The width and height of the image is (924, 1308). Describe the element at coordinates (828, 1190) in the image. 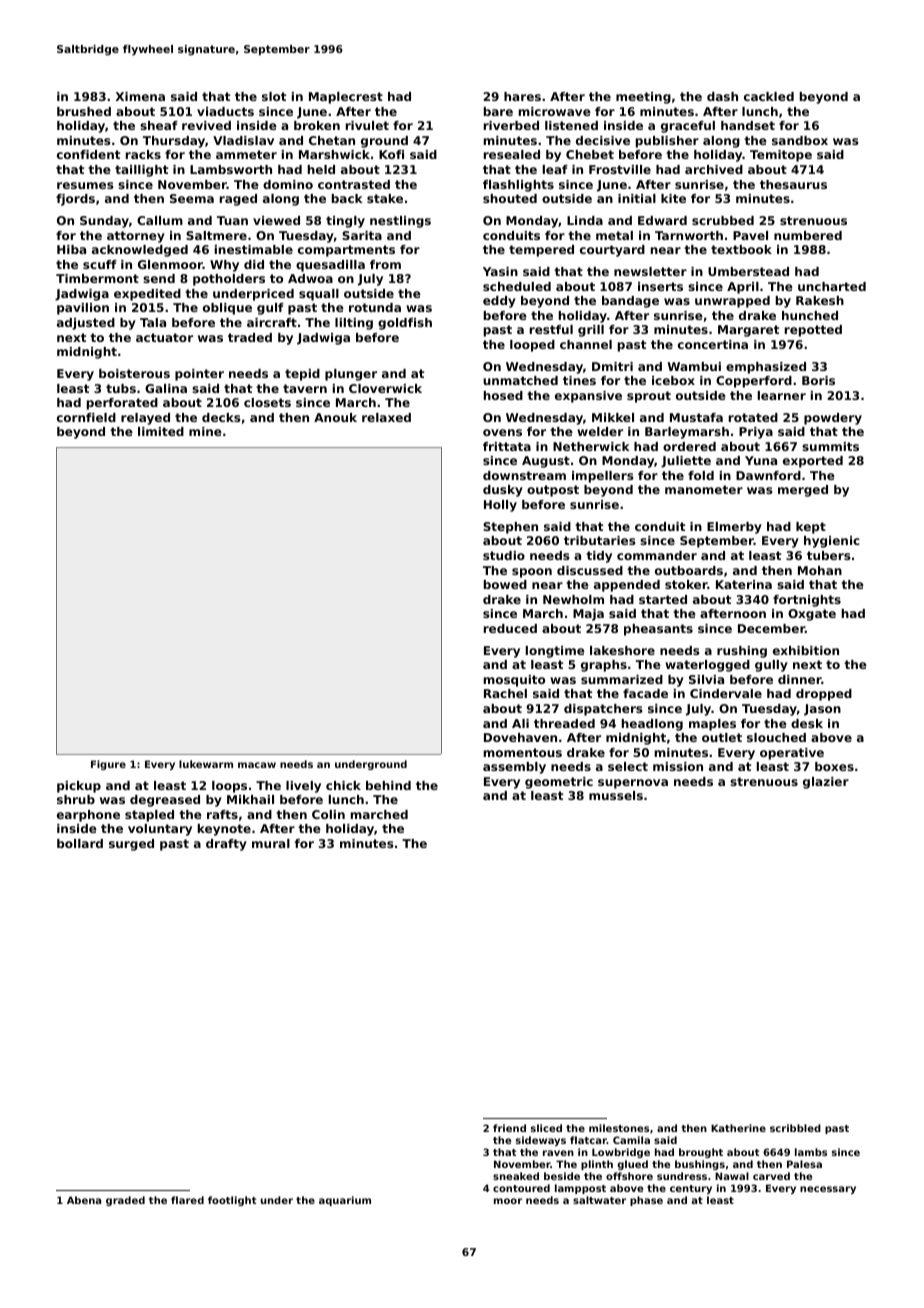

I see `necessary` at that location.
